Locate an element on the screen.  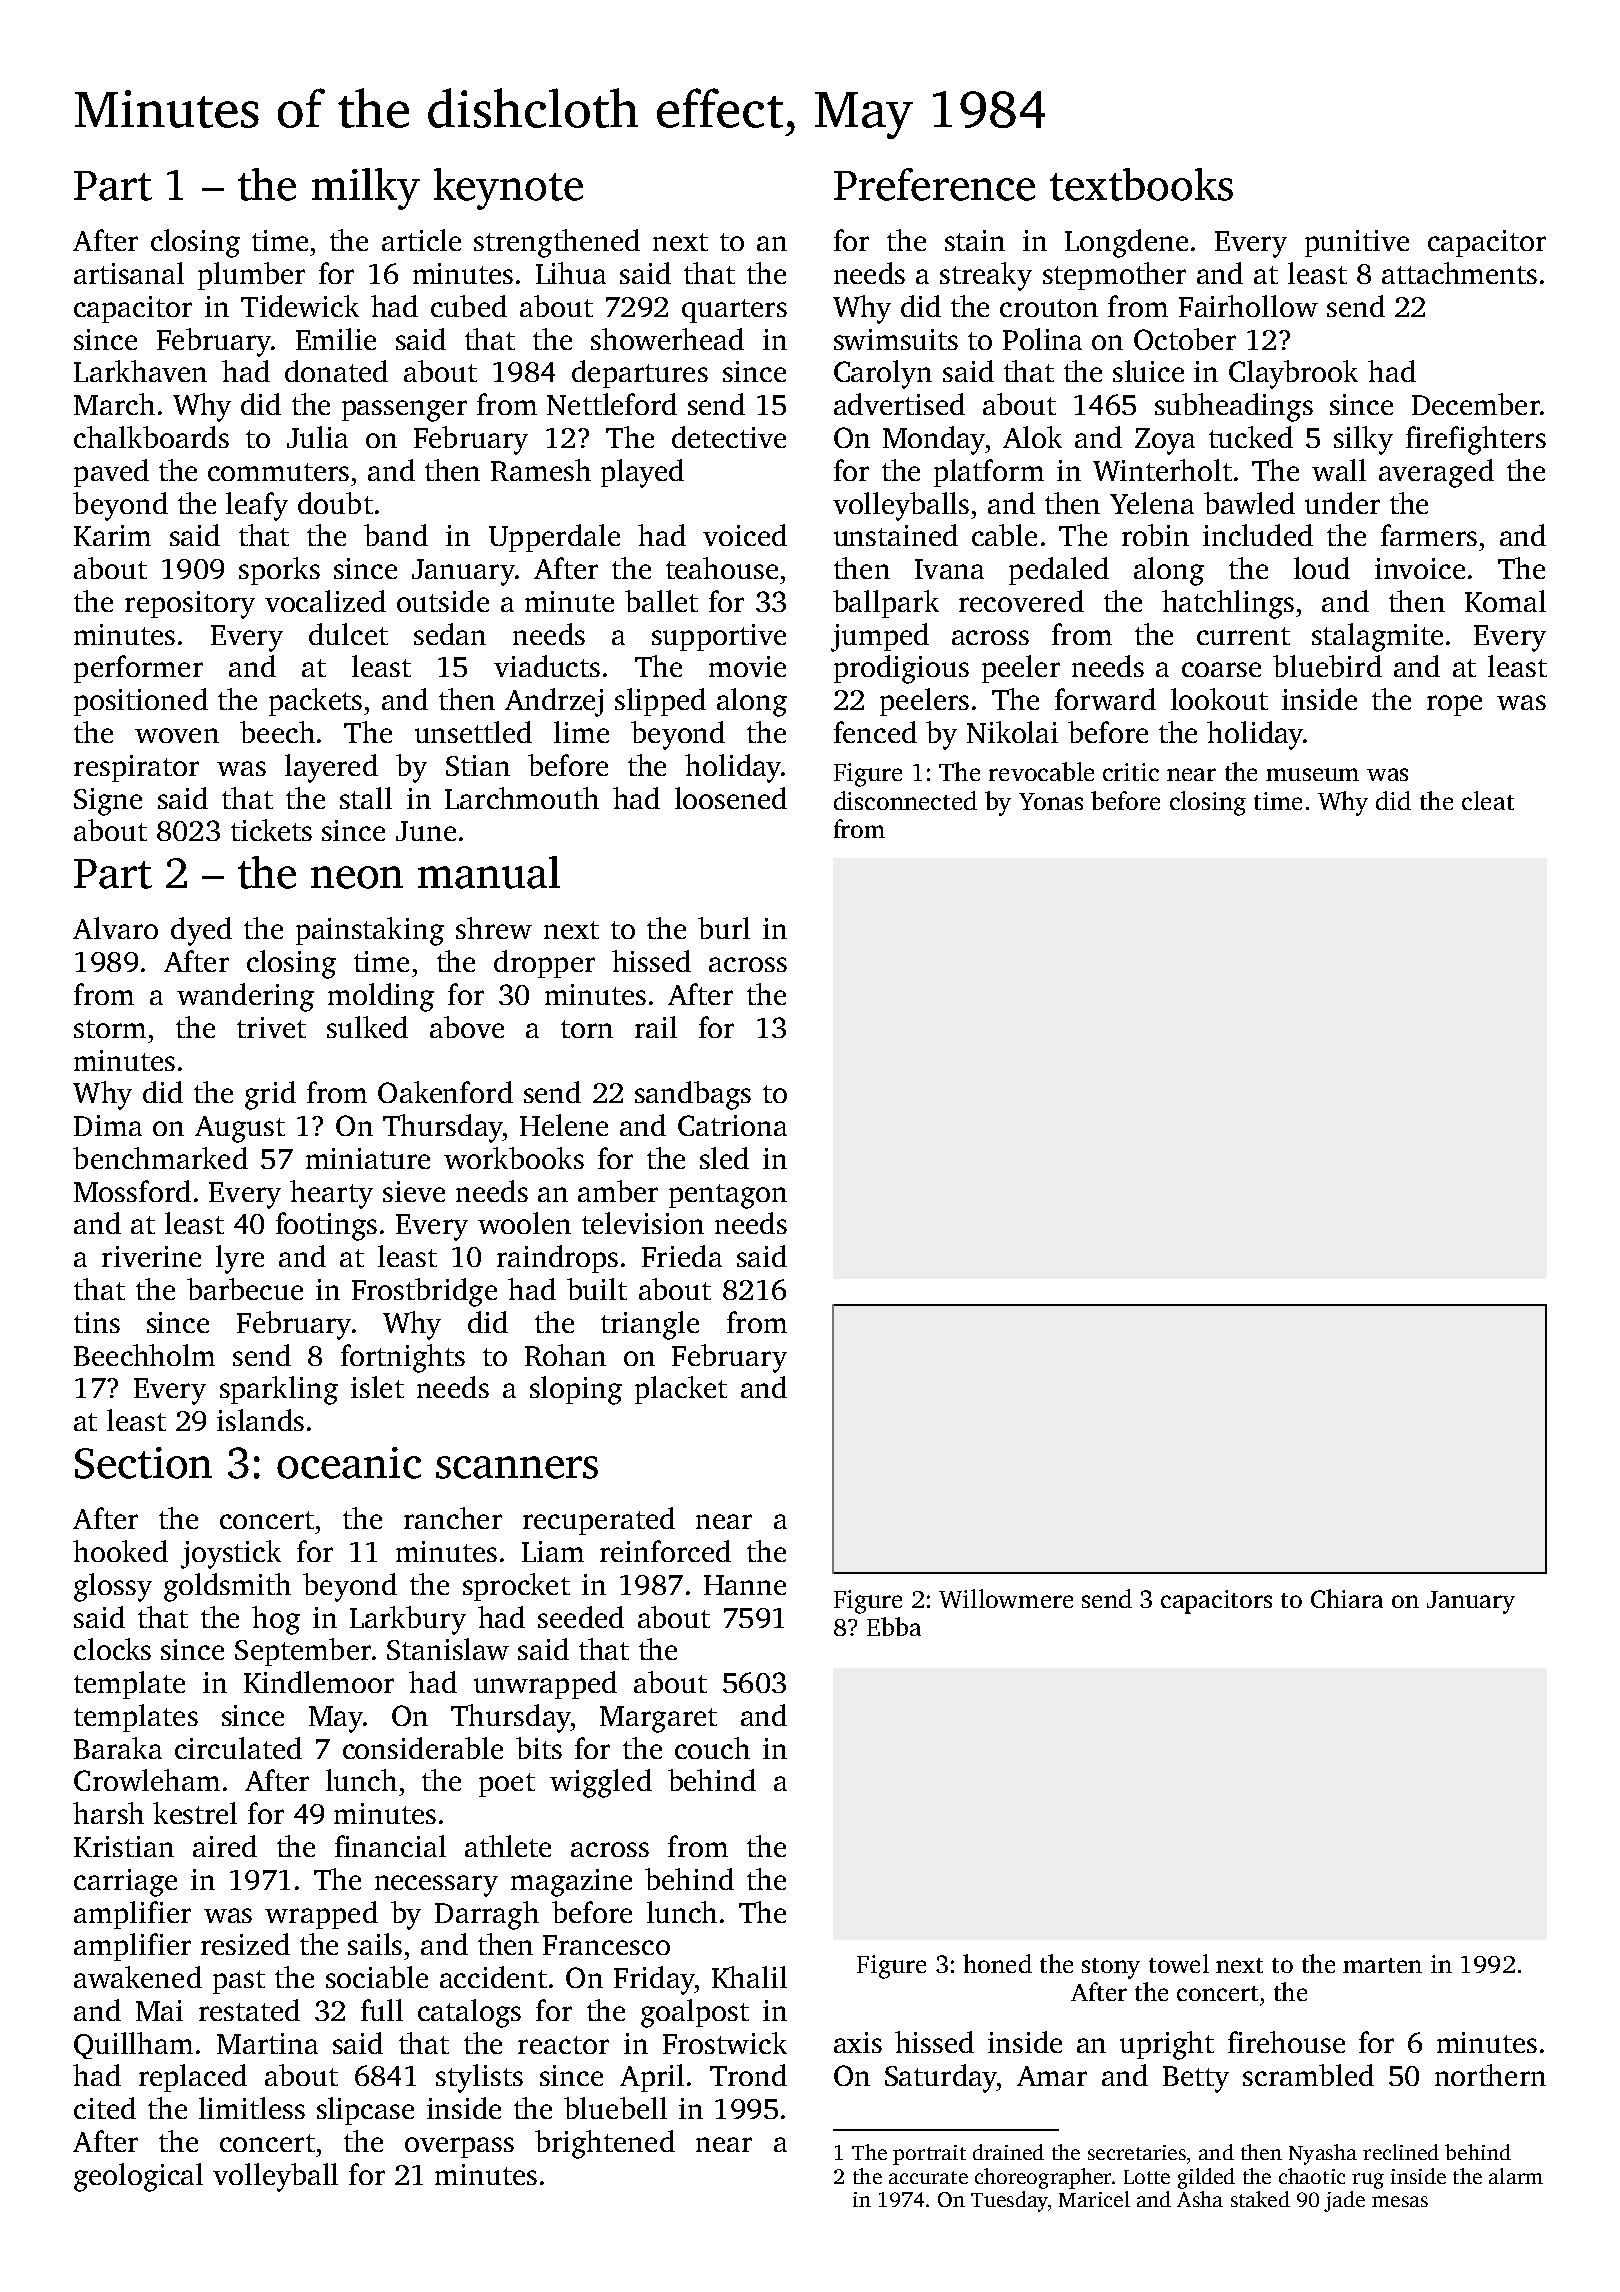
wandering is located at coordinates (245, 997).
